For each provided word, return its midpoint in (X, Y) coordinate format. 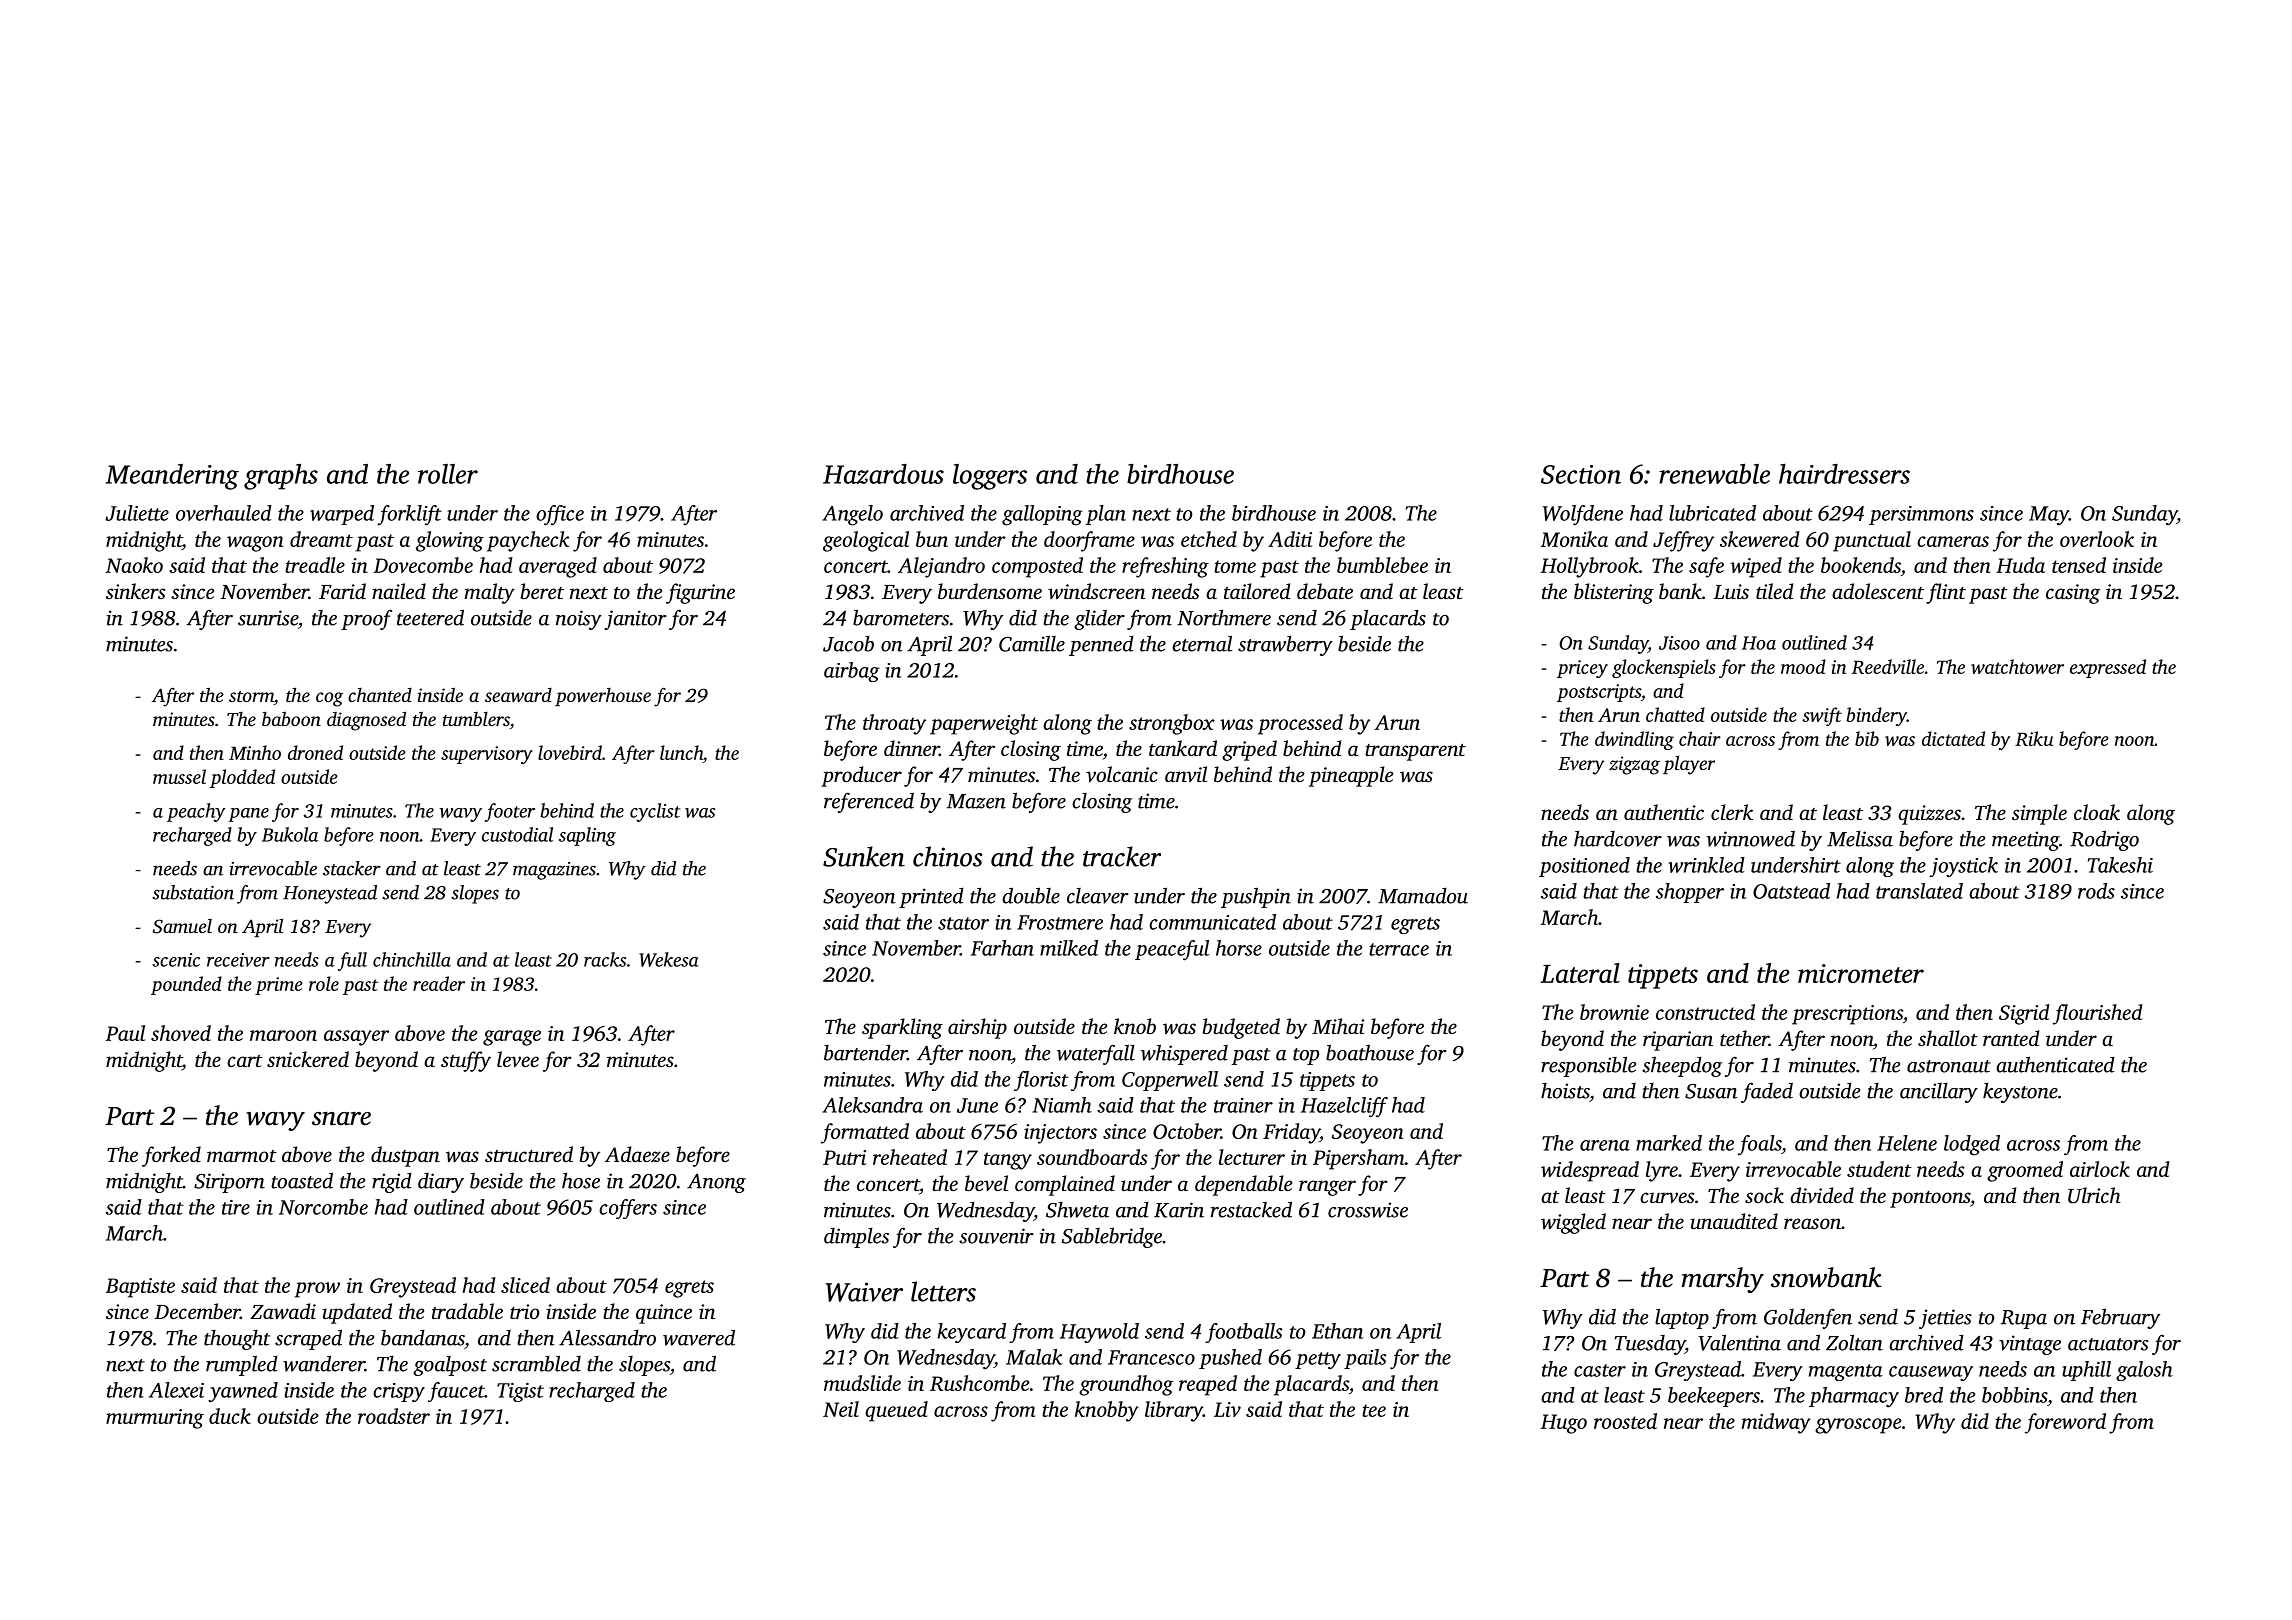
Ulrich (2094, 1195)
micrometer (1861, 973)
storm (251, 696)
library (1174, 1411)
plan (1106, 515)
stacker (352, 868)
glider (1099, 619)
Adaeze (637, 1154)
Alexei (176, 1390)
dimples (856, 1237)
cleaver (1098, 896)
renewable (1714, 474)
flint (1946, 593)
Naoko (134, 565)
